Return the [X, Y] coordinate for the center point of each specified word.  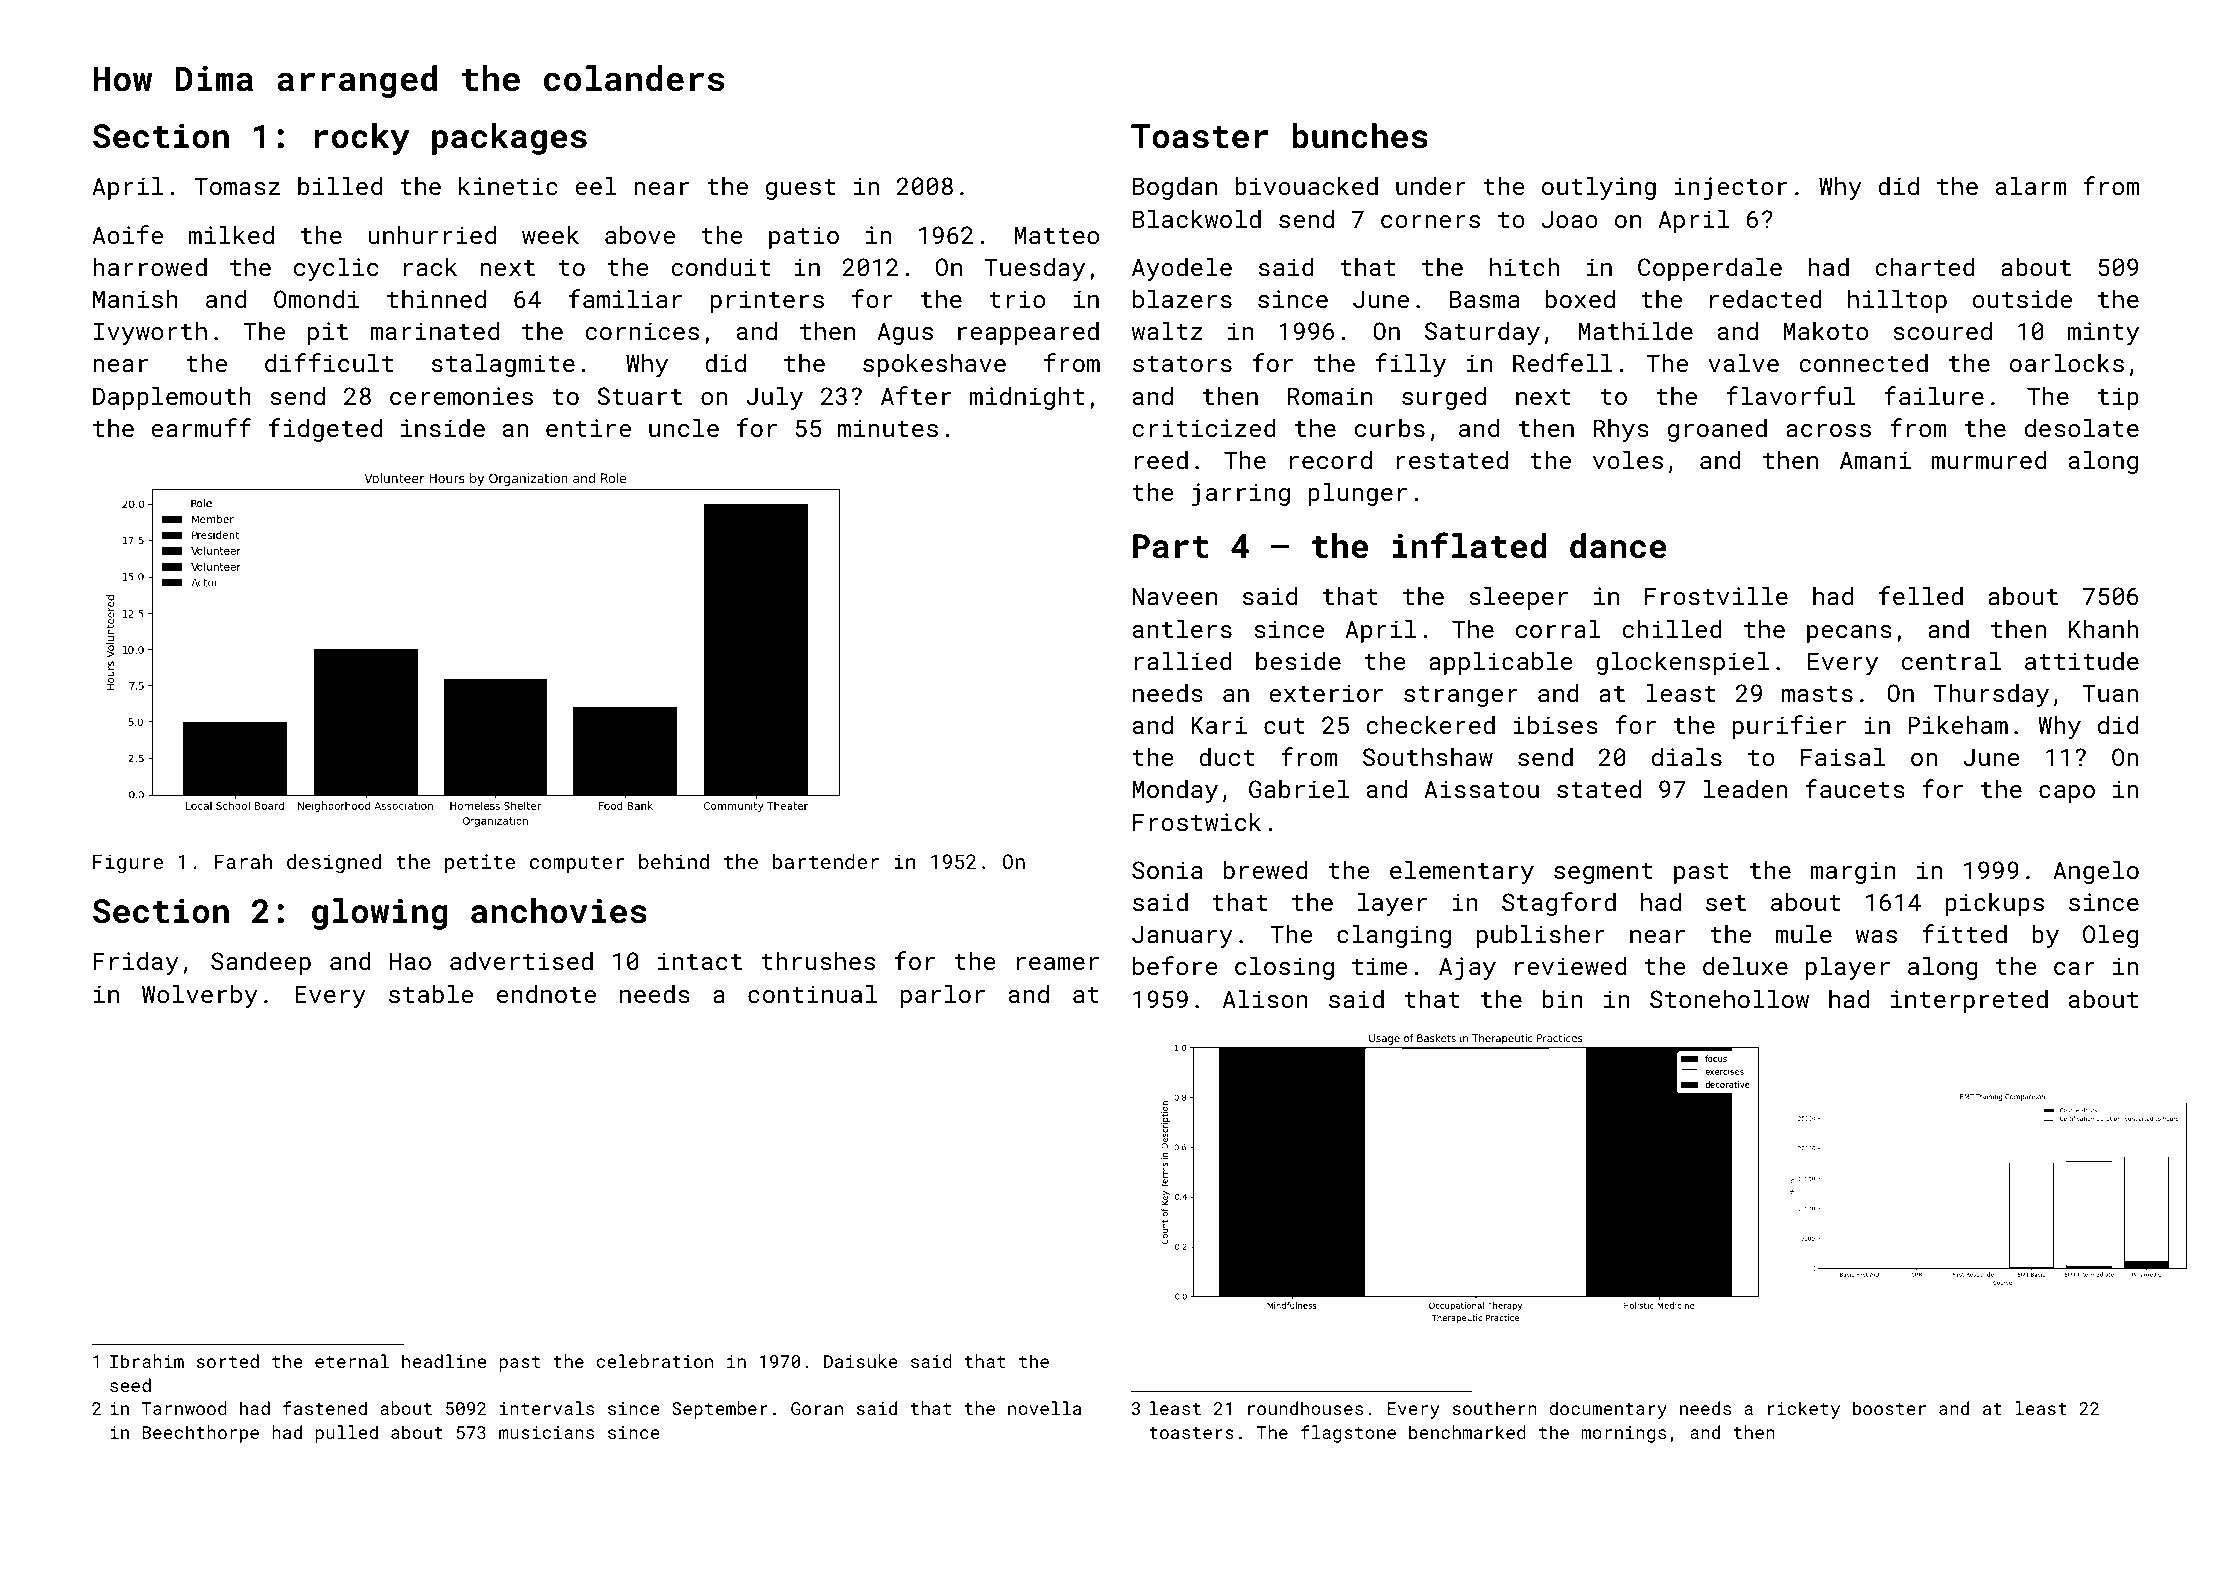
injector [1730, 188]
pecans [1849, 634]
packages [509, 139]
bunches [1360, 136]
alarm [2031, 185]
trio [1017, 299]
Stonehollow [1729, 998]
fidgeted [325, 430]
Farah [243, 861]
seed [130, 1385]
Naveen [1174, 596]
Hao [410, 961]
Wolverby [200, 996]
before [1175, 965]
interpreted [1969, 1001]
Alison [1265, 998]
